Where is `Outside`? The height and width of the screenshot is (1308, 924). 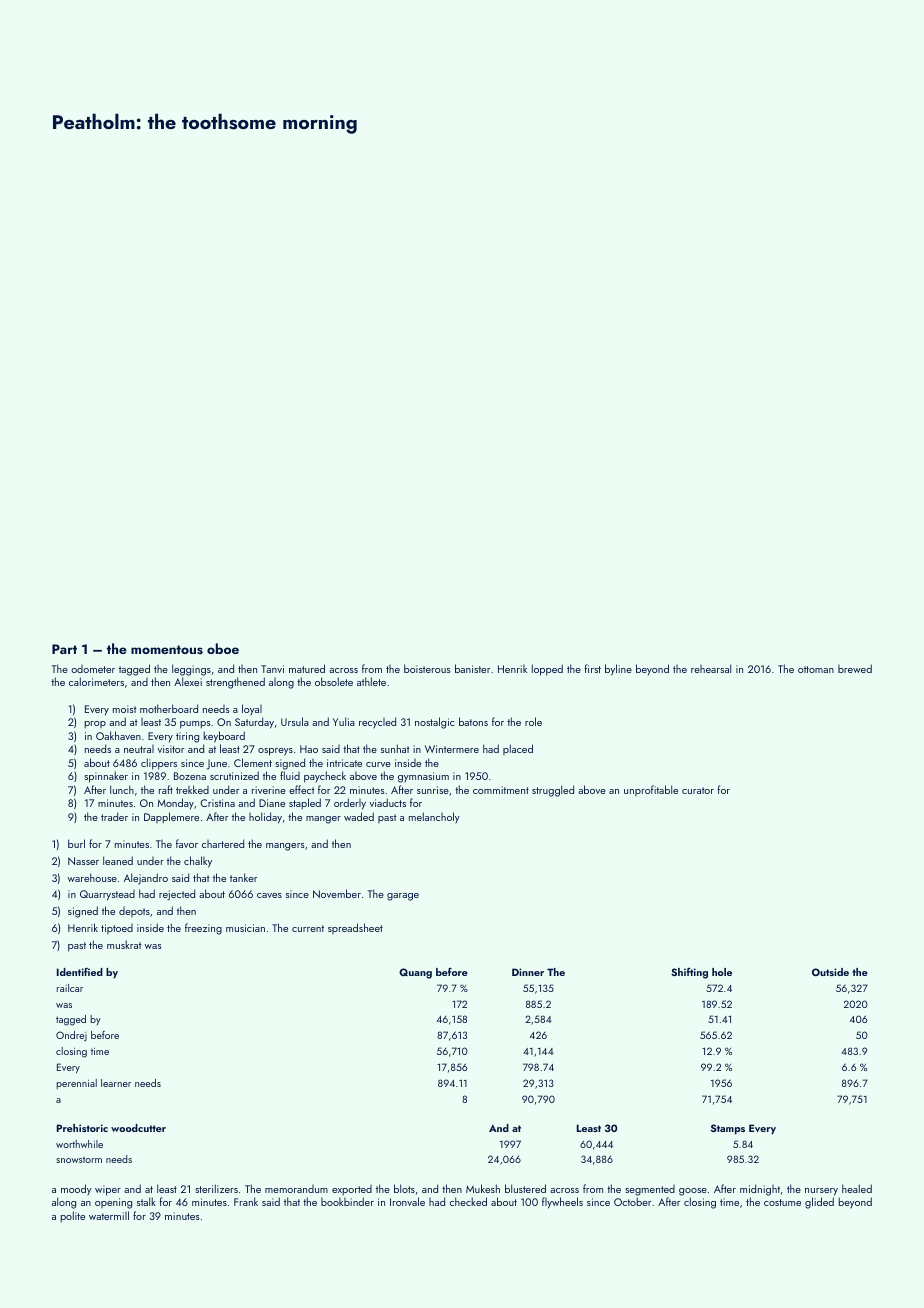 Outside is located at coordinates (830, 972).
